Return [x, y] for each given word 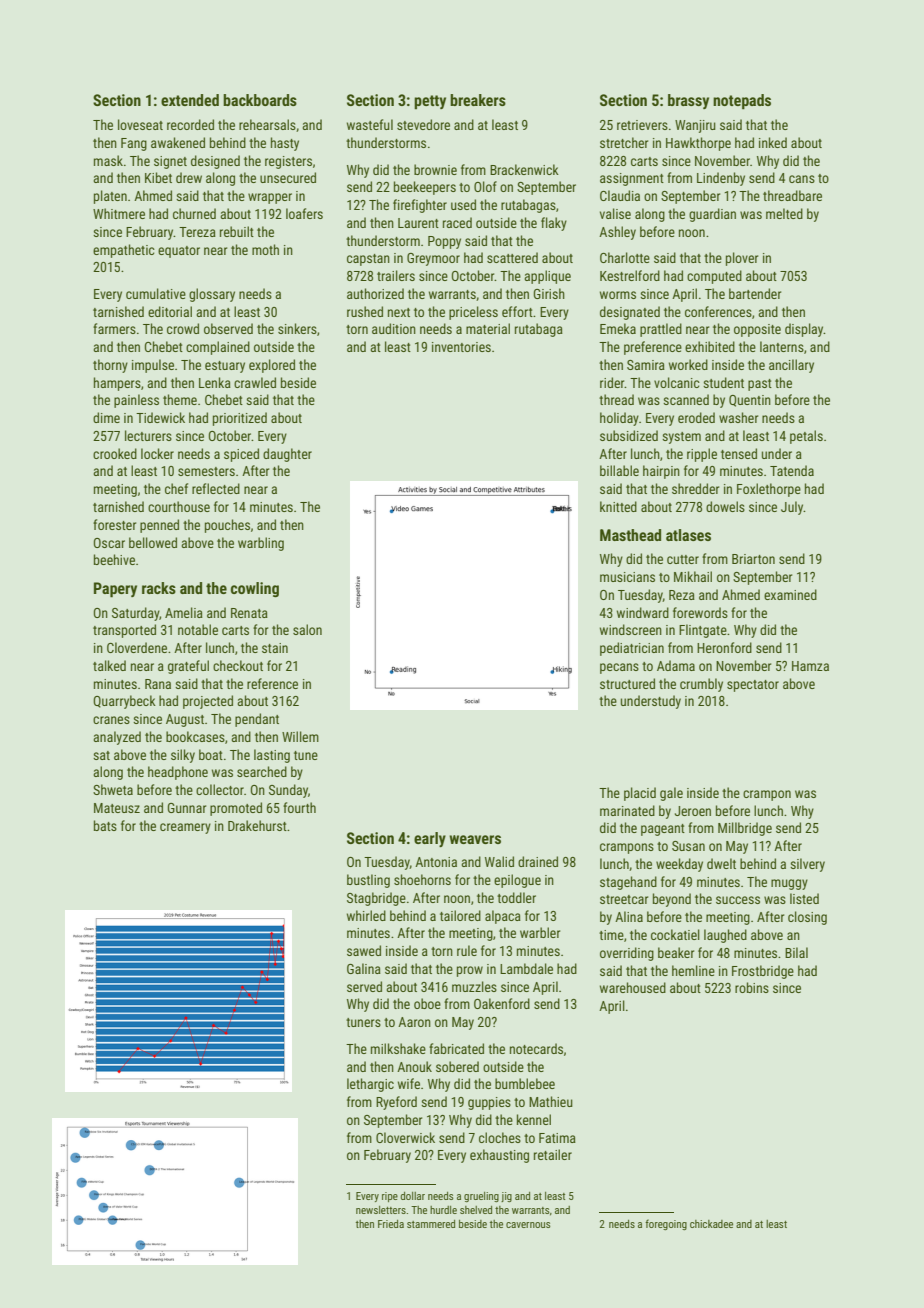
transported [124, 631]
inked [773, 142]
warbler [540, 932]
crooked [115, 453]
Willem [300, 736]
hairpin [661, 472]
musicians [627, 577]
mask [108, 160]
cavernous [528, 1225]
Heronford [724, 647]
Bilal [796, 952]
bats [105, 825]
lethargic [370, 1085]
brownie [435, 169]
